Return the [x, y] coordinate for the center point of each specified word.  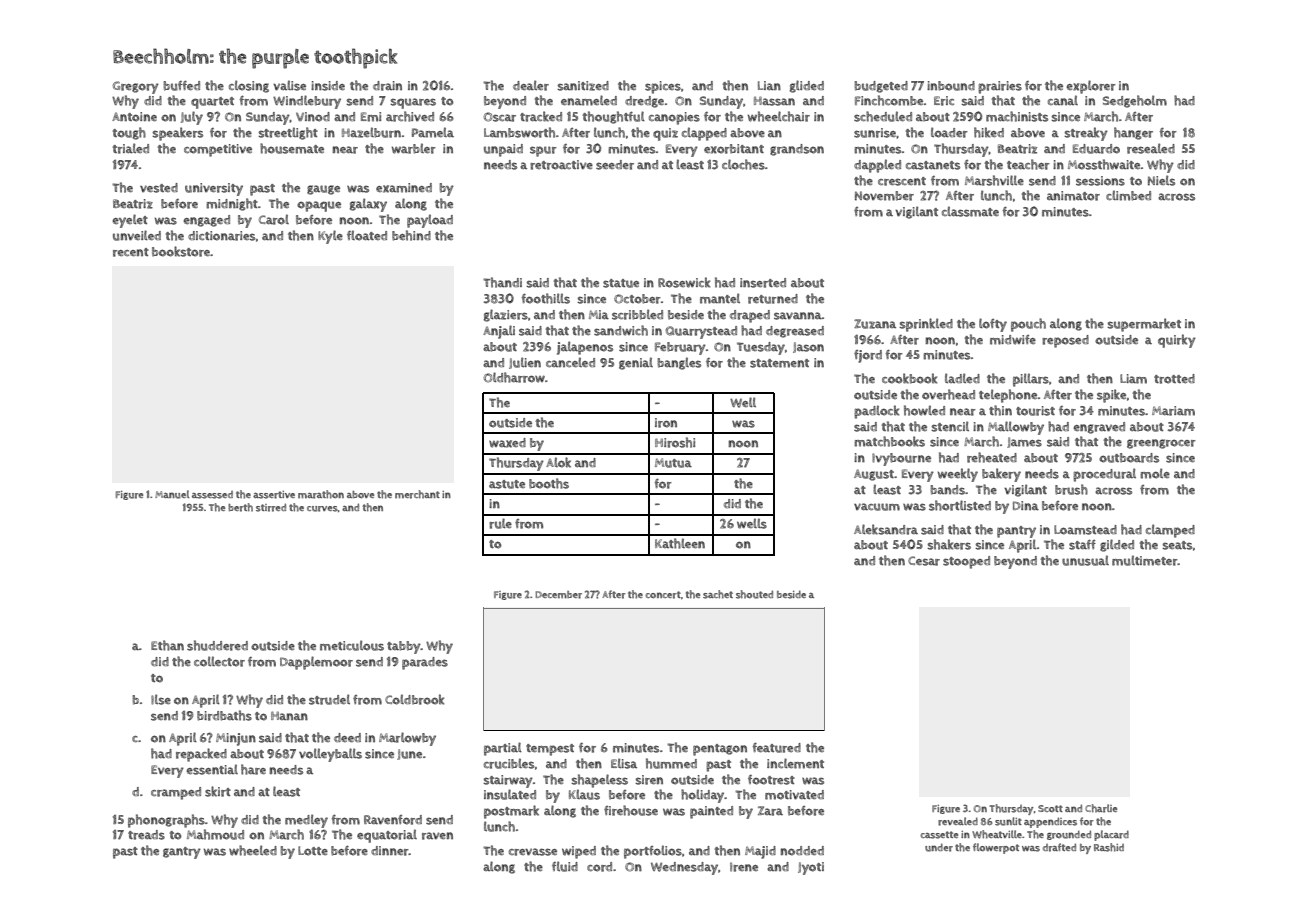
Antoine [134, 117]
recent [131, 252]
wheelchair [779, 116]
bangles [679, 363]
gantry [182, 853]
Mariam [1173, 411]
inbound [951, 86]
